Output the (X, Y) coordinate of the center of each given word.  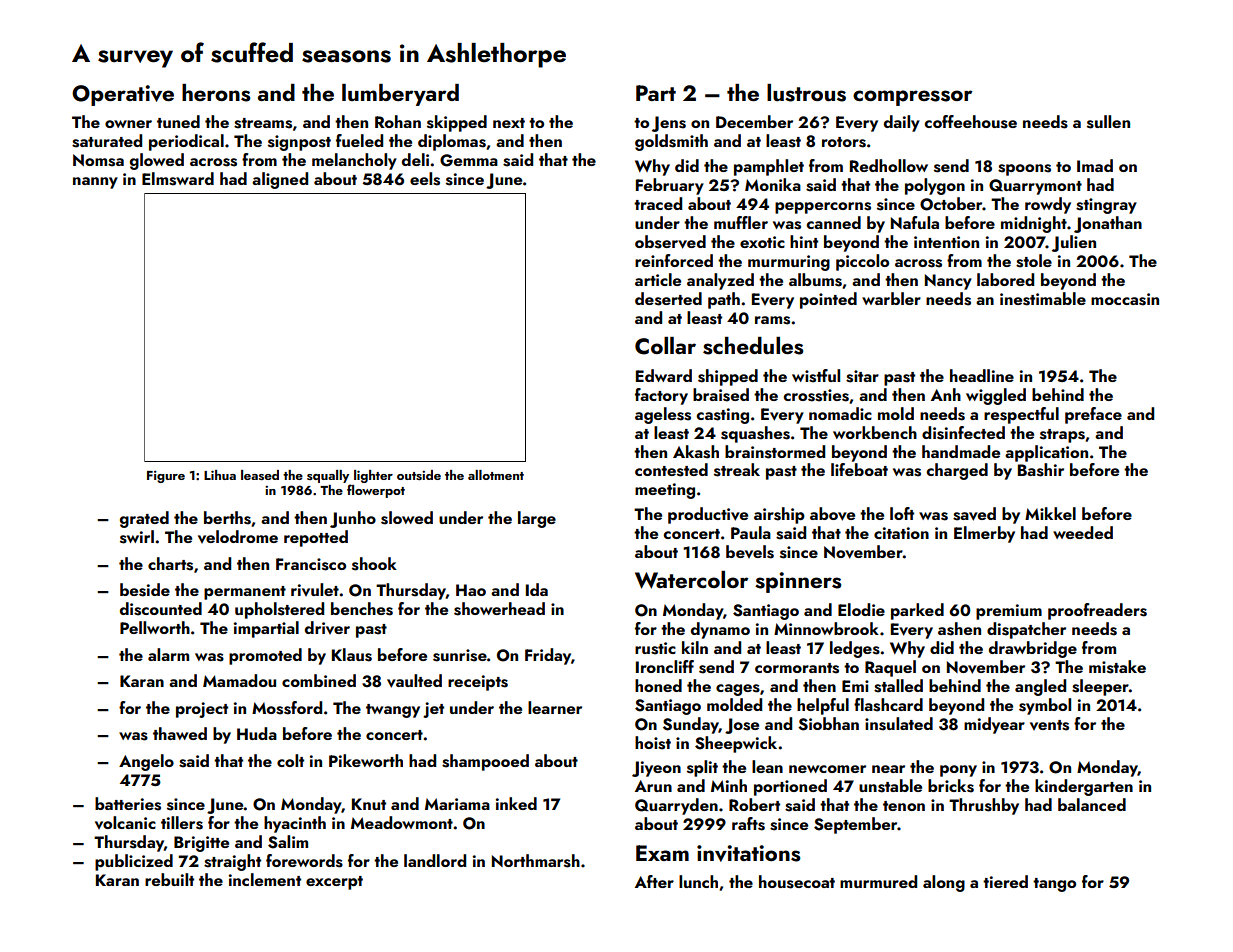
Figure (166, 477)
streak (737, 470)
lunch (698, 881)
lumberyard (400, 95)
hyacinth (295, 824)
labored (1005, 279)
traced (658, 203)
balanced (1092, 804)
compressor (912, 98)
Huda (257, 733)
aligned (280, 180)
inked (516, 803)
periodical (186, 142)
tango (1054, 885)
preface (1093, 415)
